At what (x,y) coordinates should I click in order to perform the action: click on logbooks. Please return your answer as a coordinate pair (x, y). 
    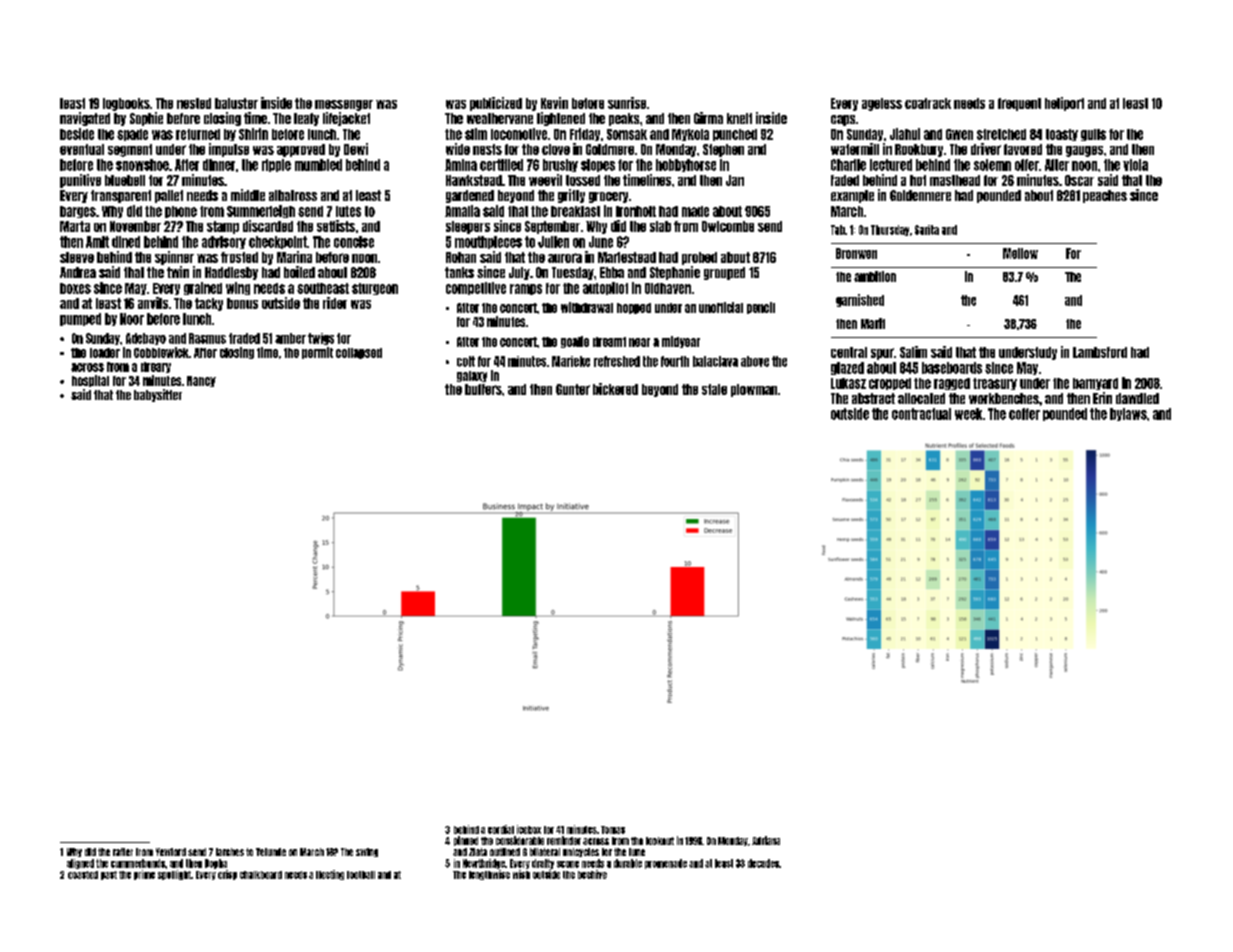
    Looking at the image, I should click on (126, 104).
